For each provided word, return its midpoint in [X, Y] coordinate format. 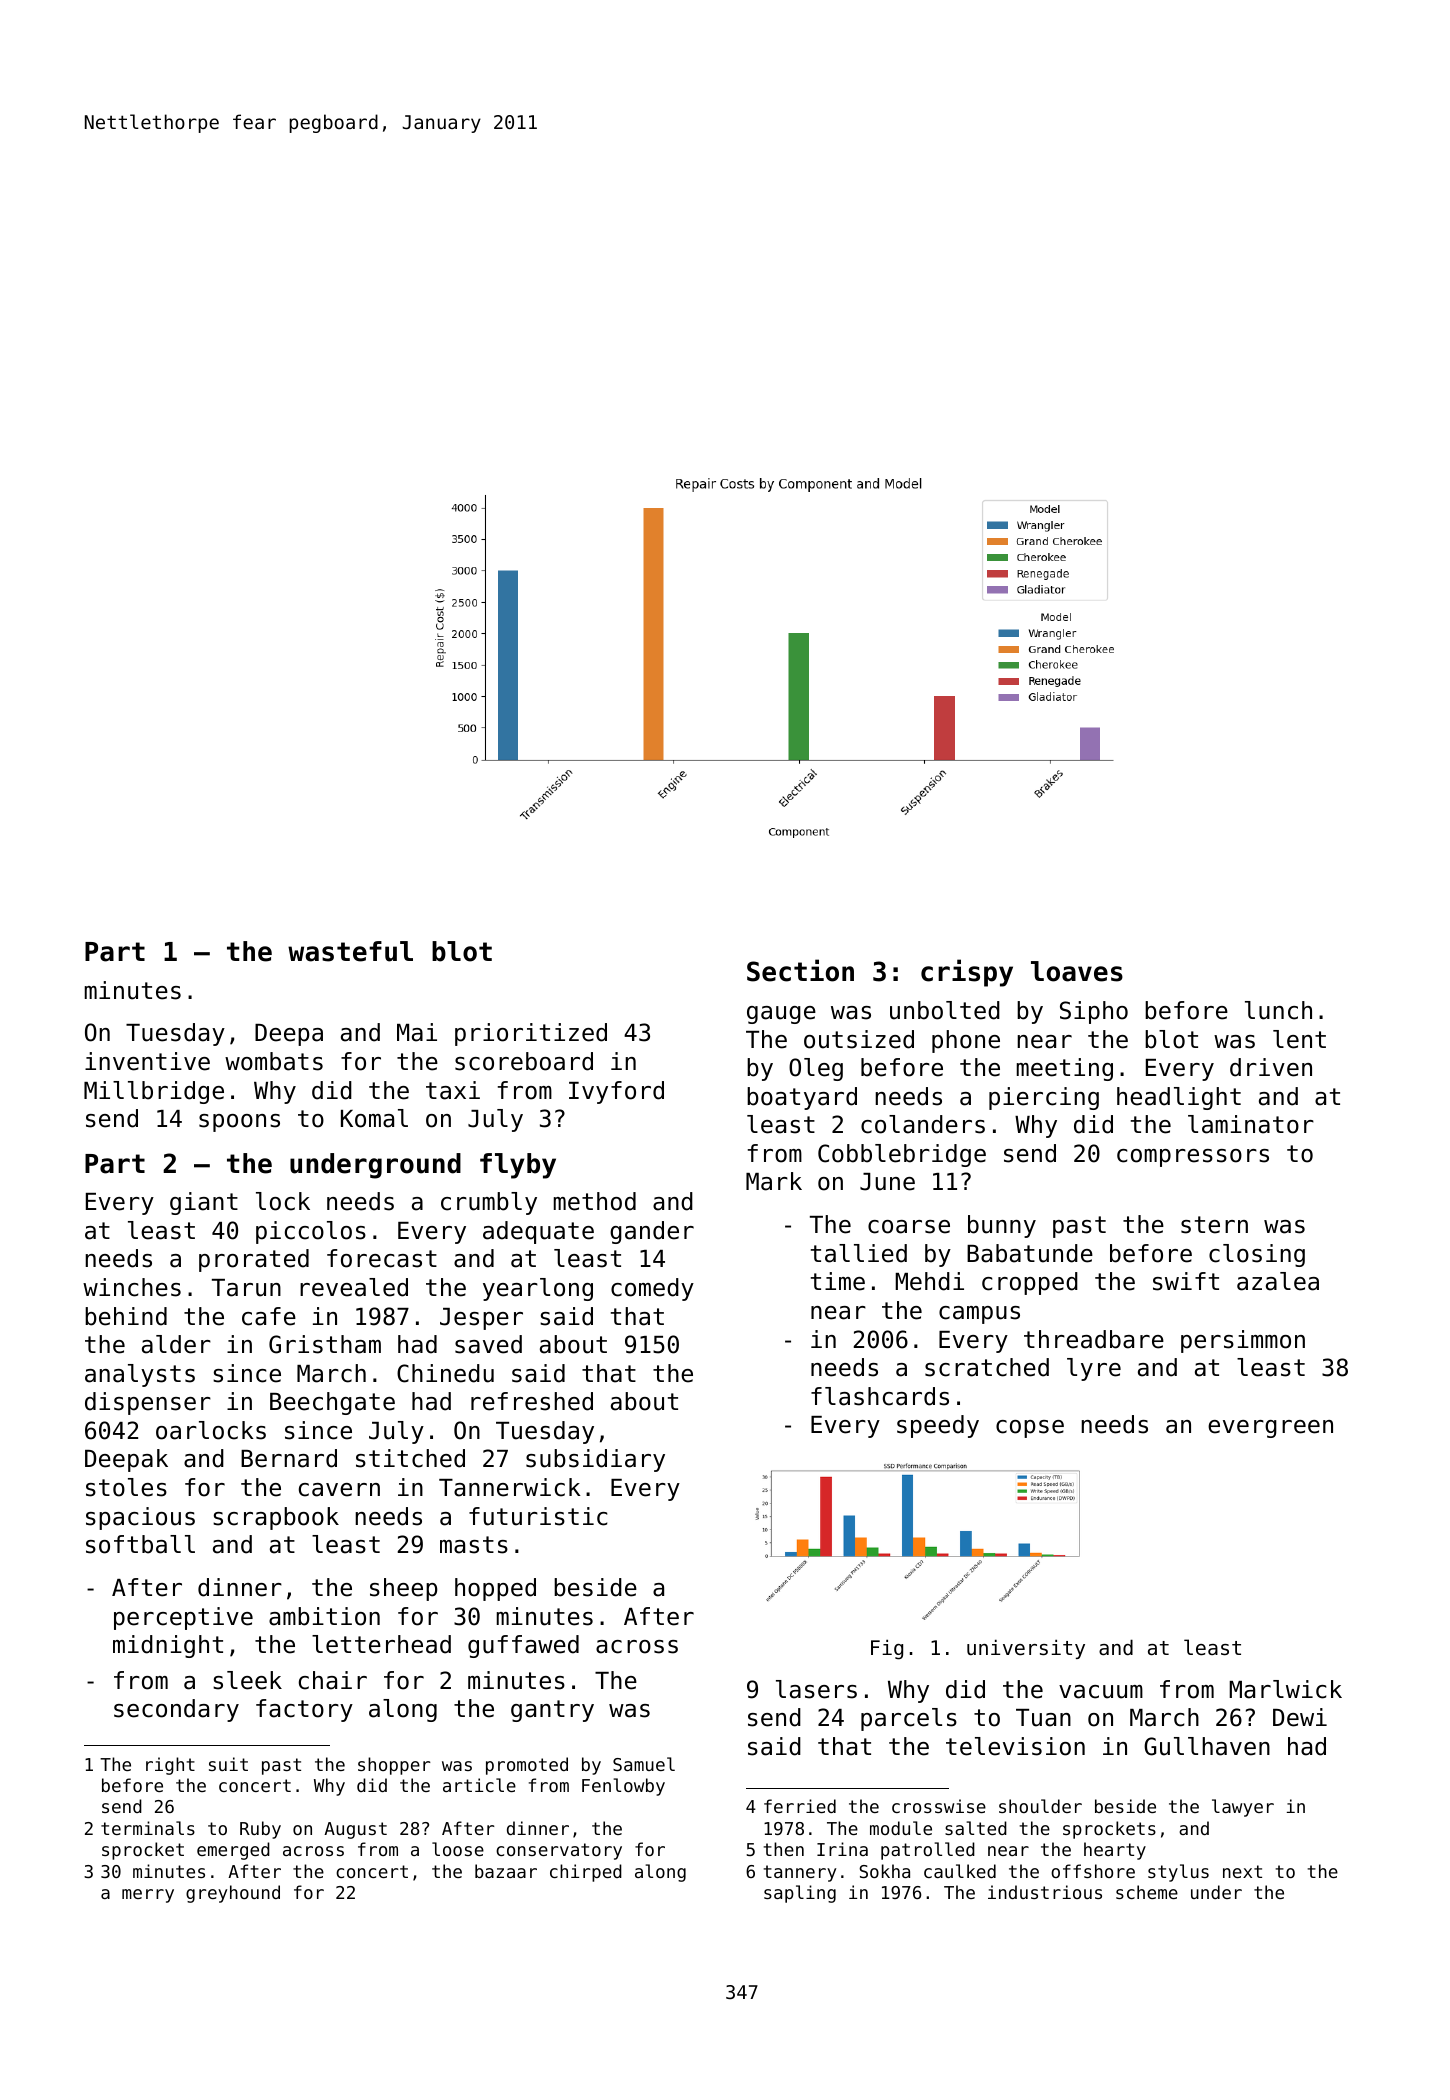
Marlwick [1285, 1689]
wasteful [350, 951]
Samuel [644, 1764]
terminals [148, 1828]
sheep [404, 1589]
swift [1186, 1281]
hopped [495, 1589]
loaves [1077, 971]
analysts [140, 1375]
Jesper [481, 1319]
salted [976, 1828]
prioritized [531, 1034]
